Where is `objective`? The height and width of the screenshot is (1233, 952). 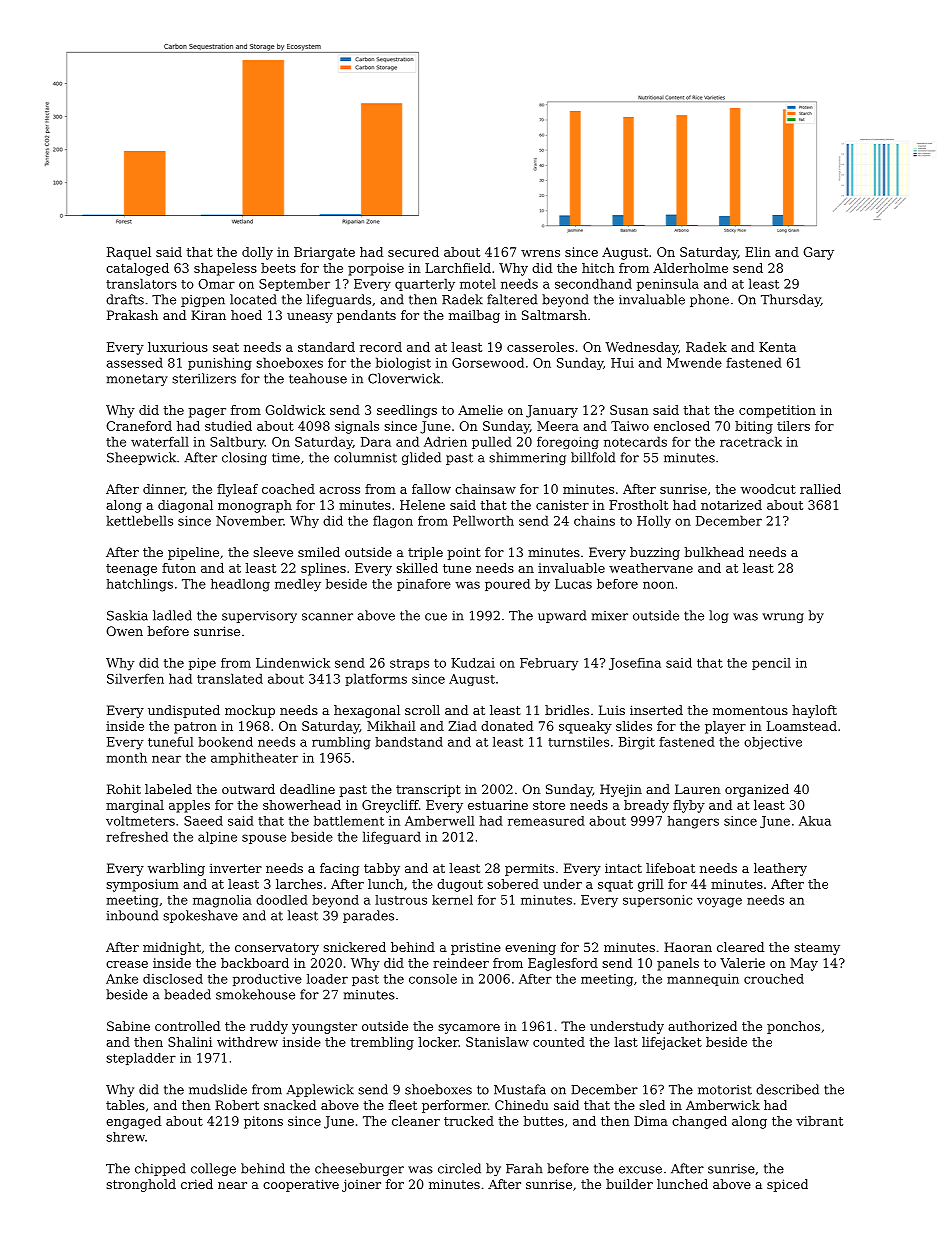
objective is located at coordinates (773, 743).
